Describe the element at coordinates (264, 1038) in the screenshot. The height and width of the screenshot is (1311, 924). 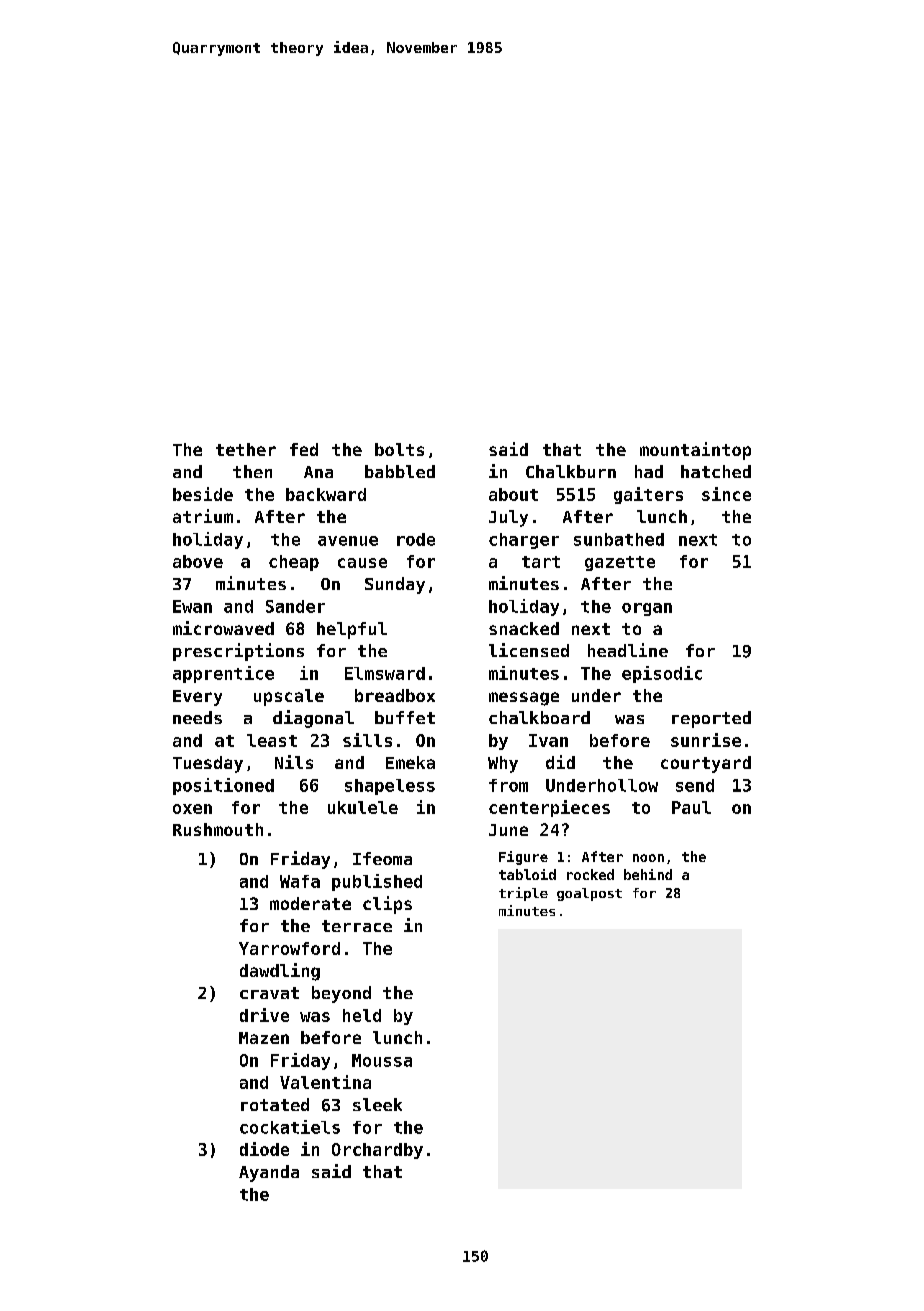
I see `Mazen` at that location.
